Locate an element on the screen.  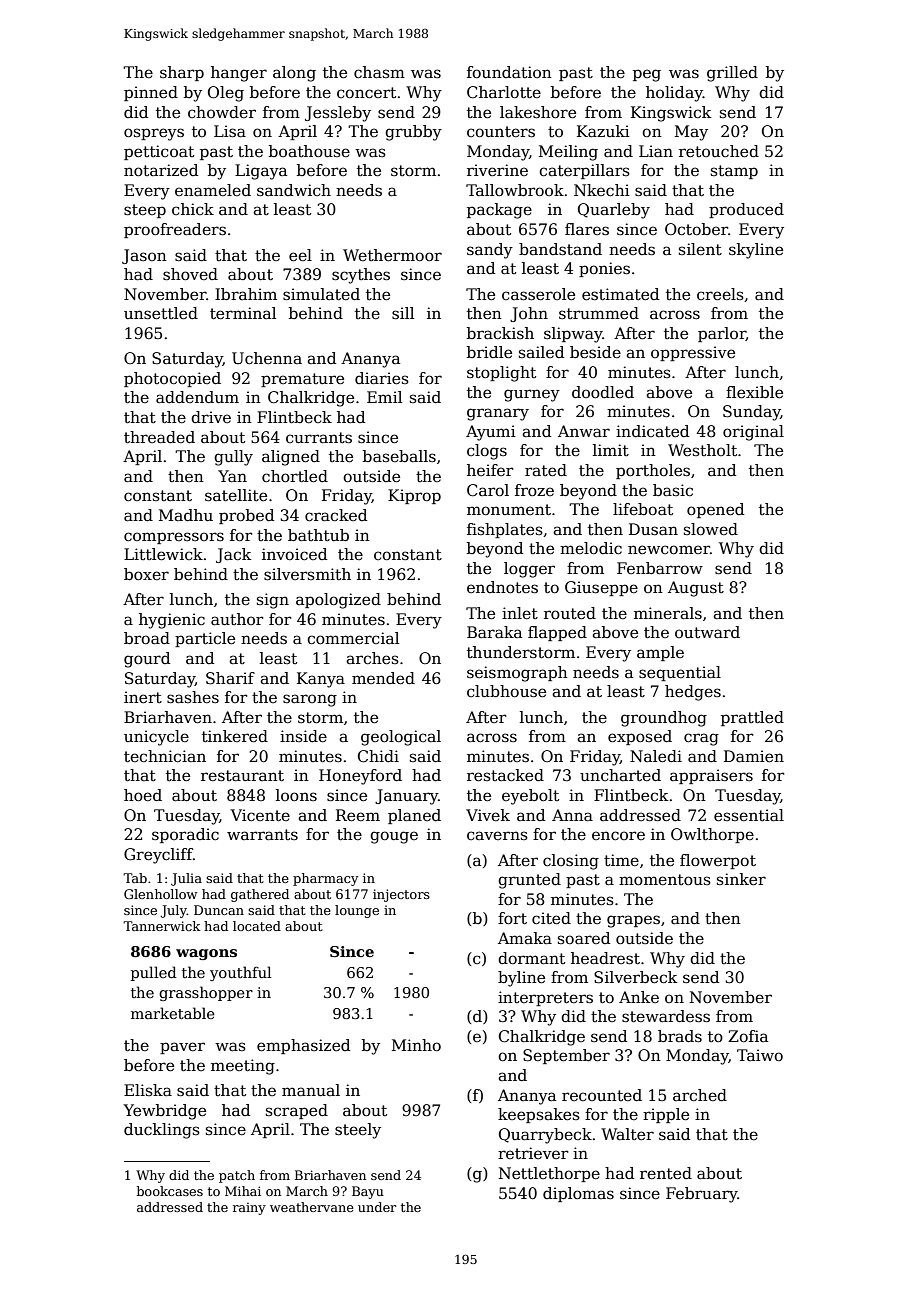
flexible is located at coordinates (754, 392).
